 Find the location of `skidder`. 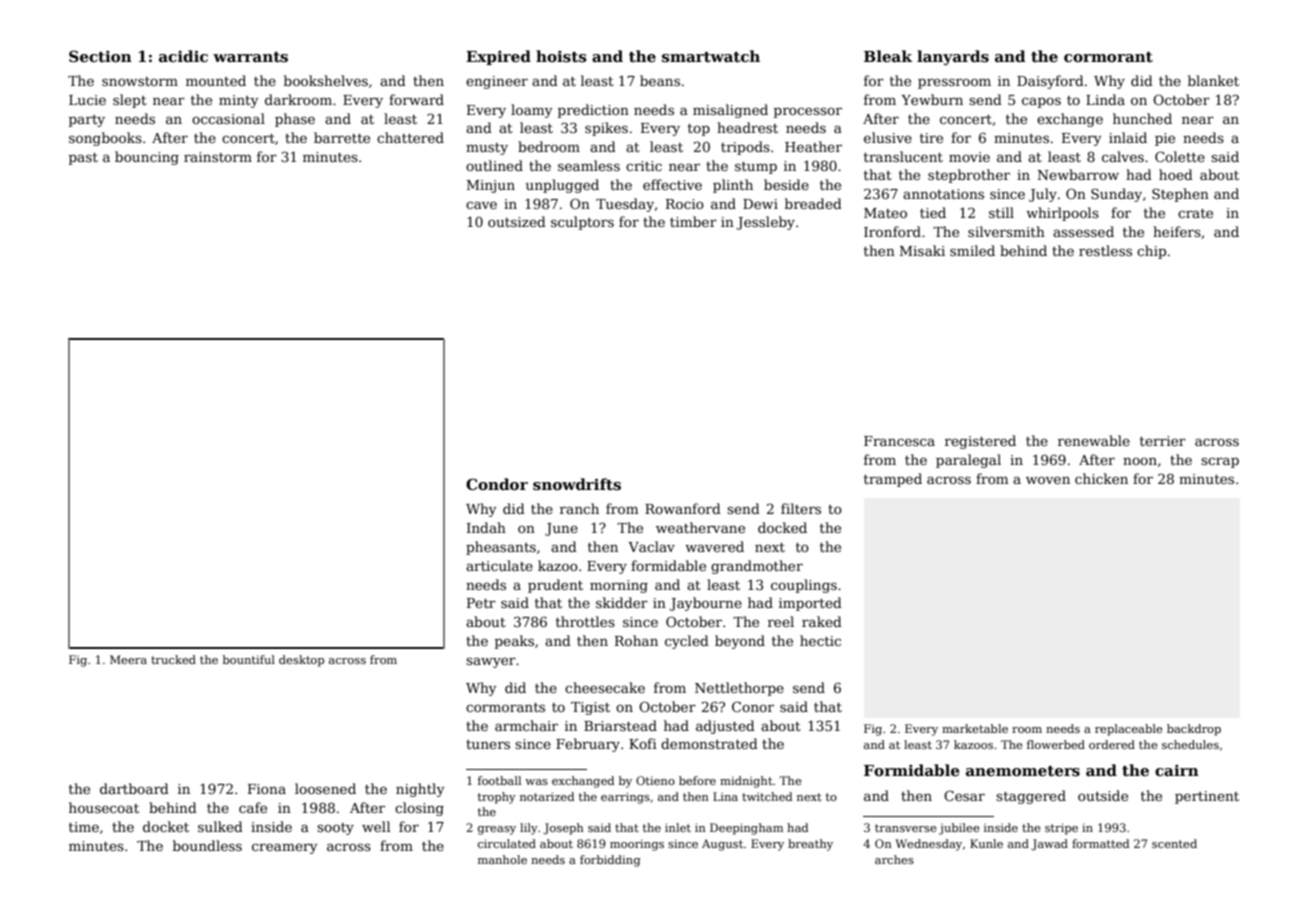

skidder is located at coordinates (622, 602).
